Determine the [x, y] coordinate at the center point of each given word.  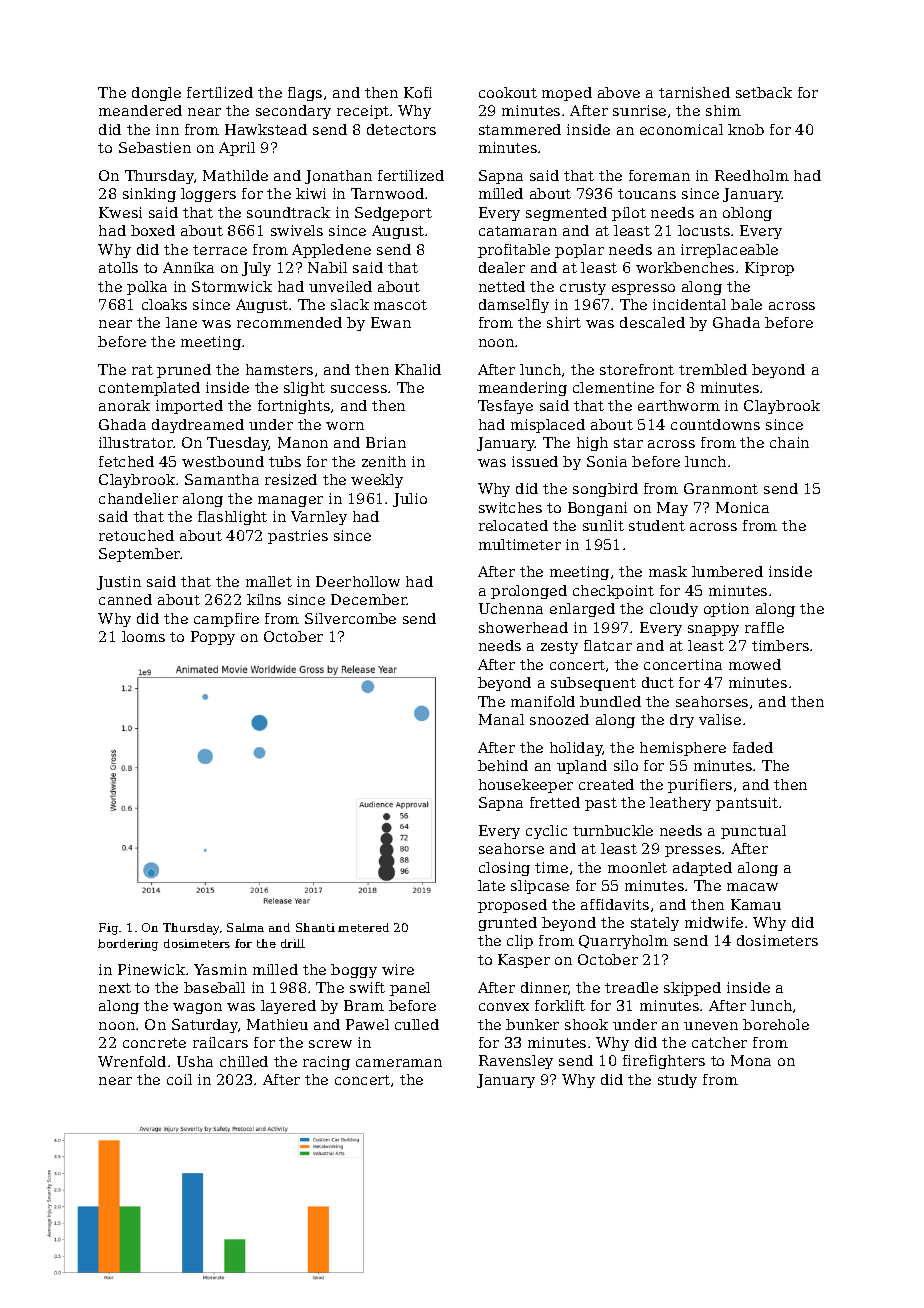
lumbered [727, 571]
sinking [149, 195]
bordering [128, 945]
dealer [502, 267]
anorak [124, 405]
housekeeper [526, 786]
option [726, 610]
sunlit [603, 525]
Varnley [319, 518]
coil [179, 1079]
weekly [377, 481]
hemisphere [683, 749]
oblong [747, 214]
